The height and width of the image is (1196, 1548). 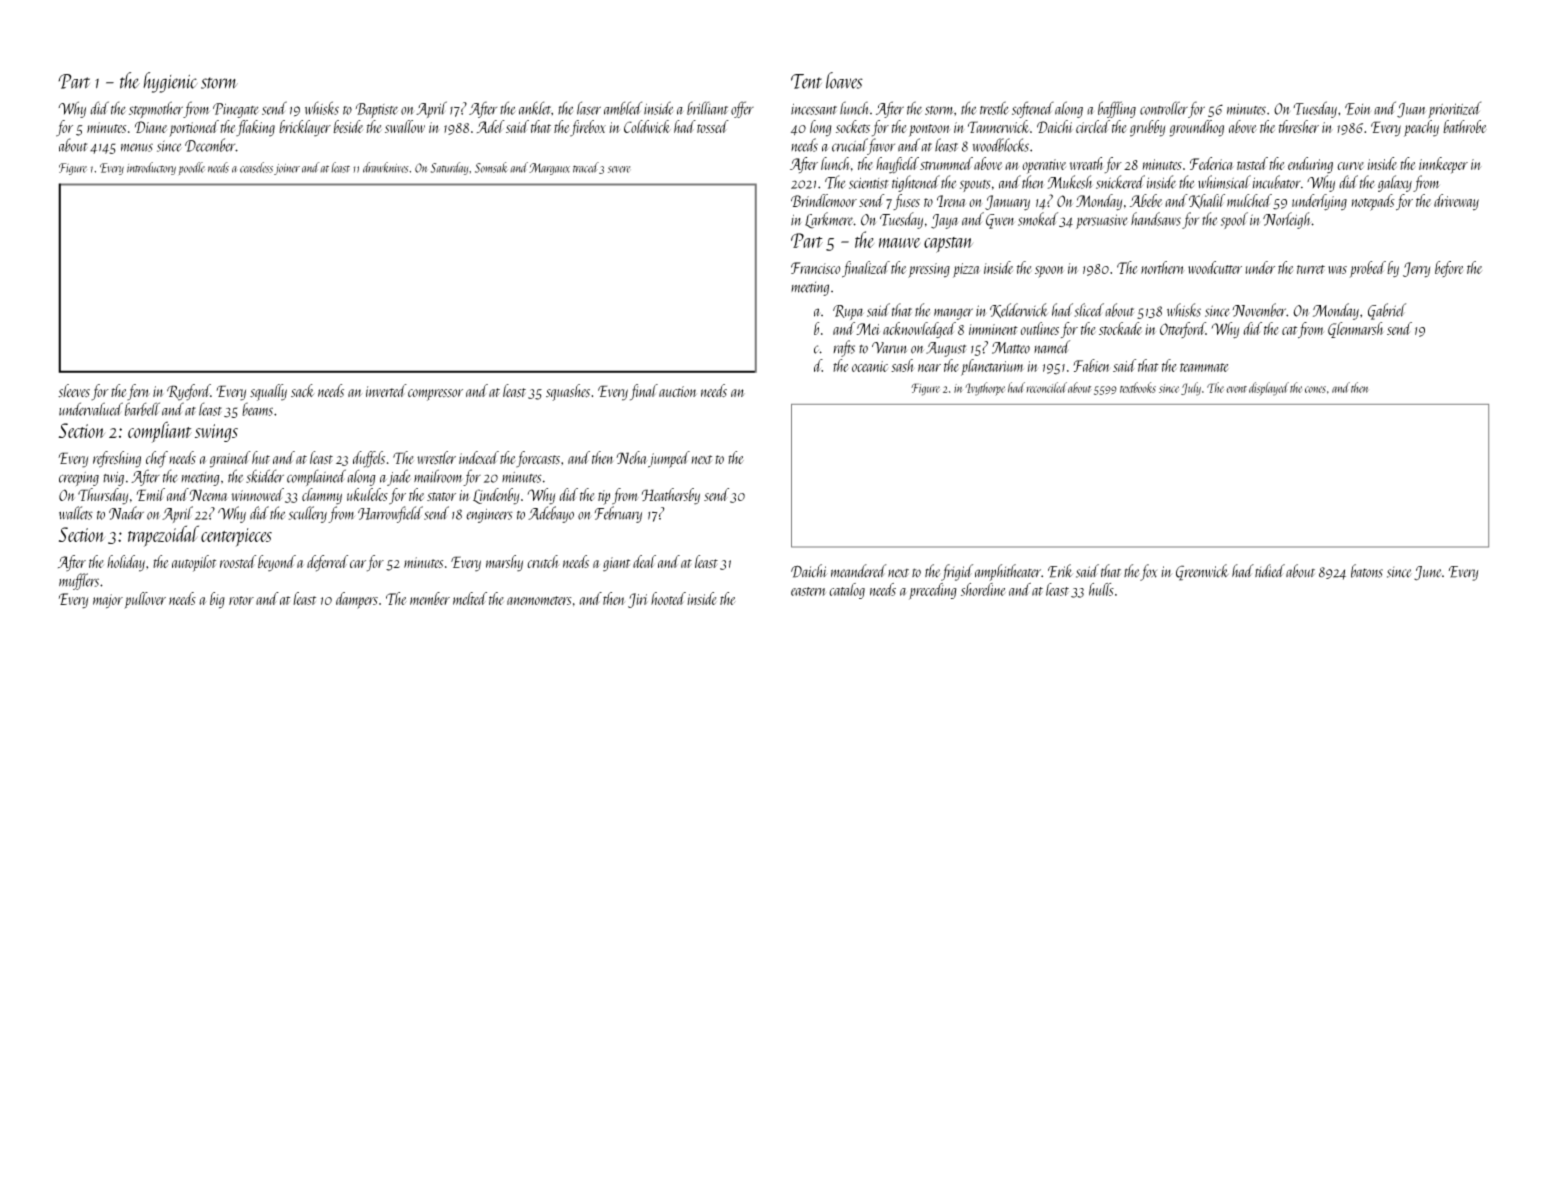 What do you see at coordinates (1070, 182) in the image?
I see `Mukesh` at bounding box center [1070, 182].
